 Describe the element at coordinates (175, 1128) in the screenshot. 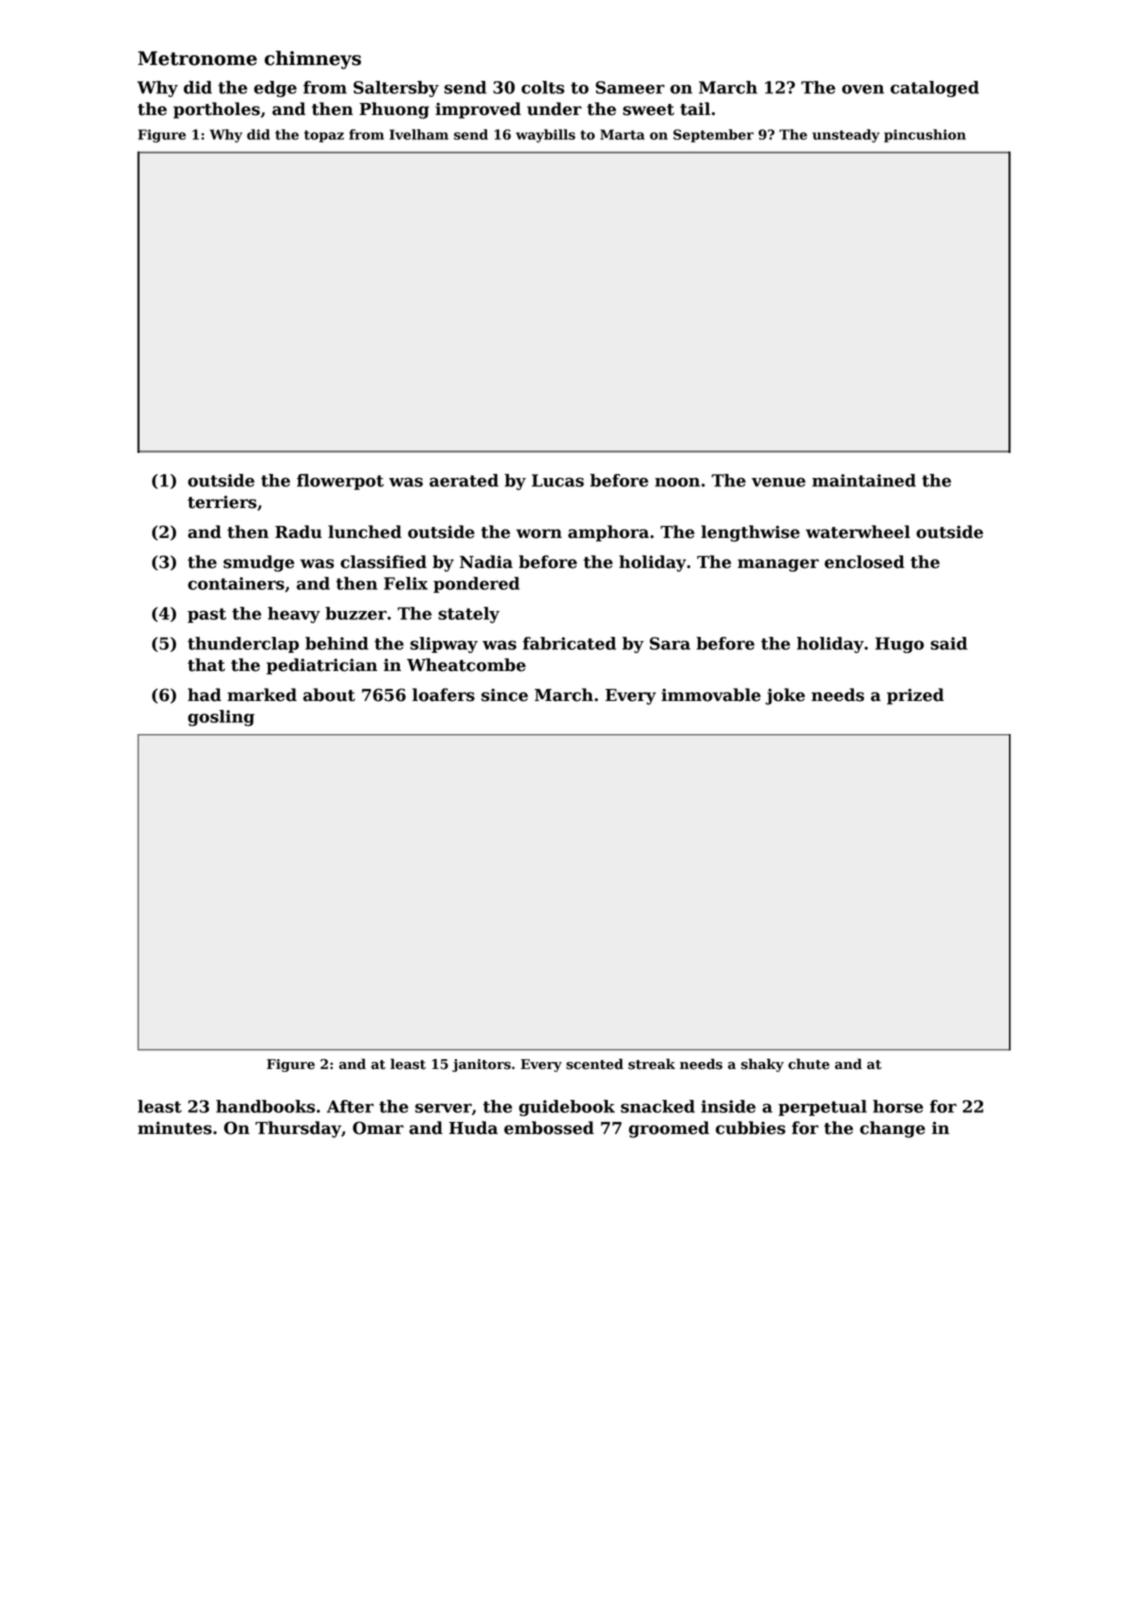

I see `minutes` at that location.
